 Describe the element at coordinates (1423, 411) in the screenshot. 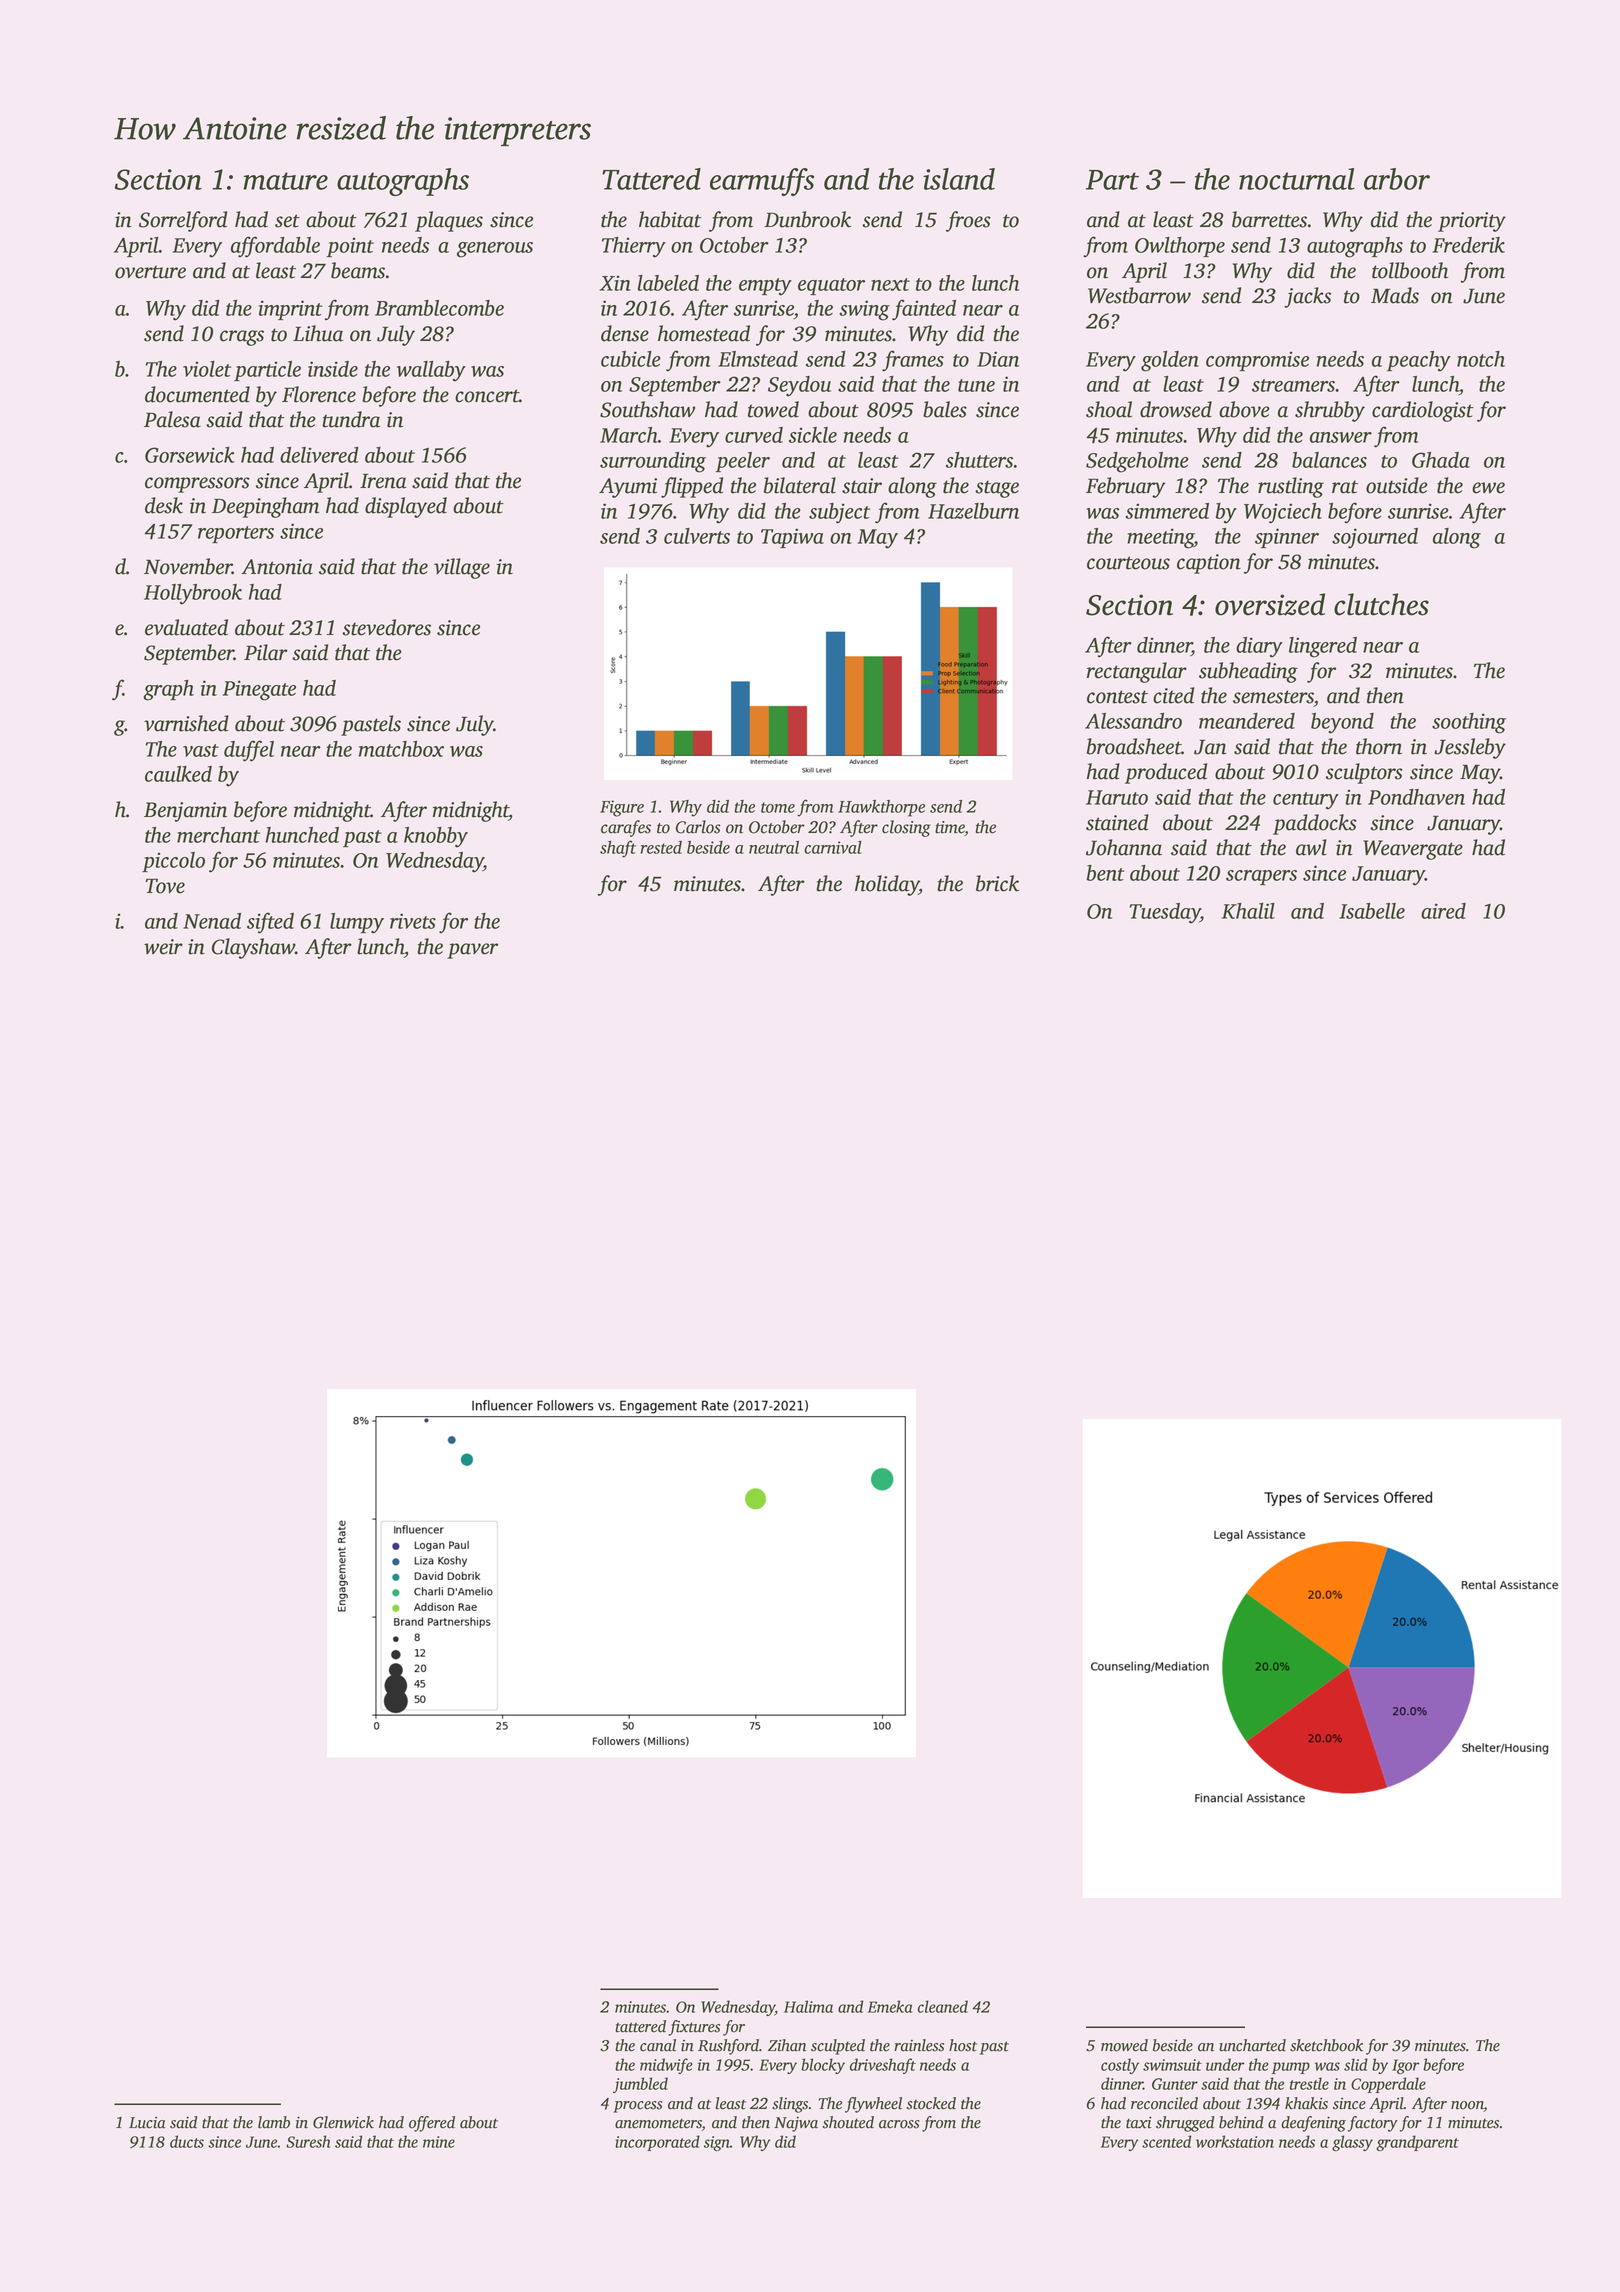

I see `cardiologist` at that location.
